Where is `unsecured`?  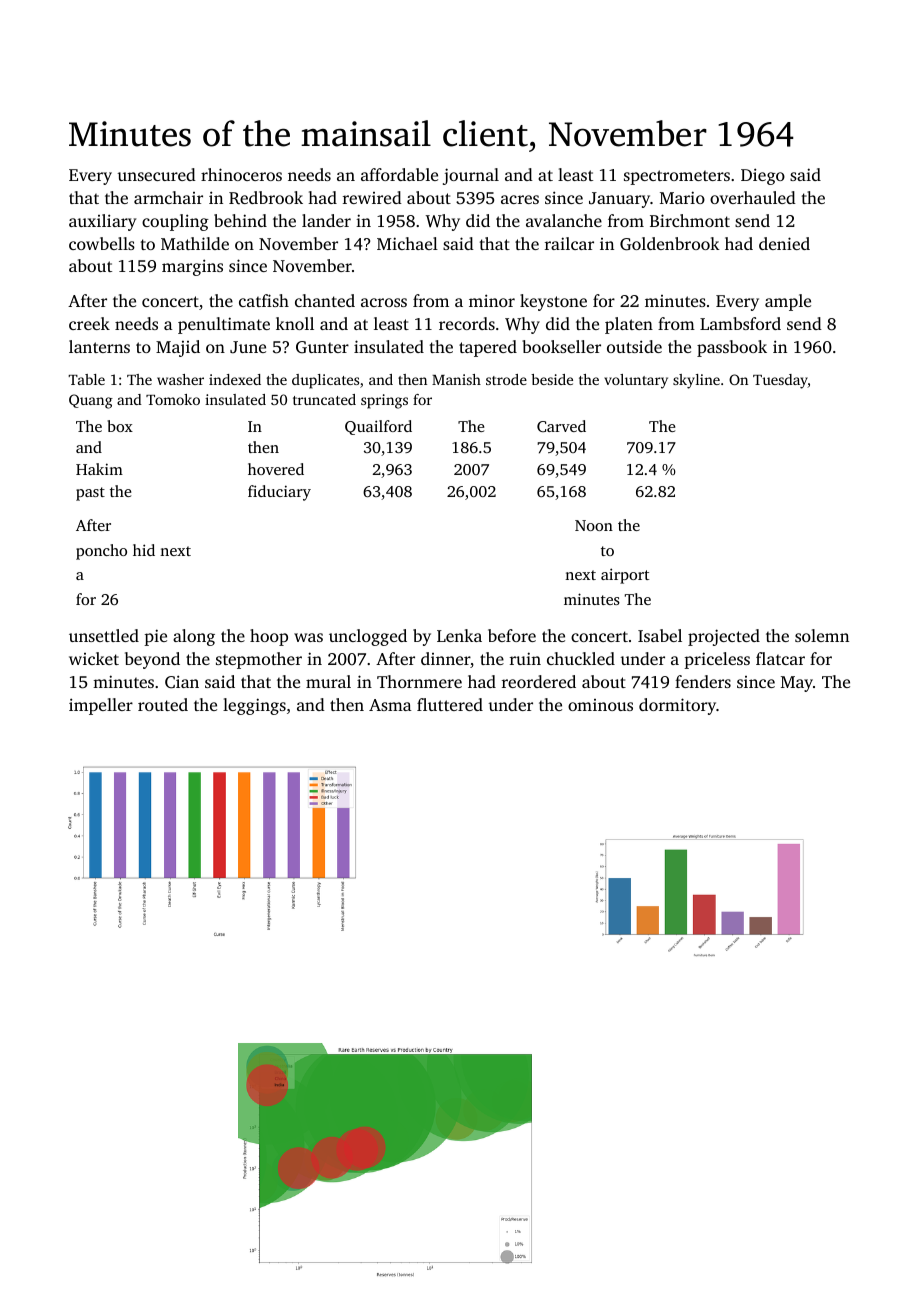 unsecured is located at coordinates (157, 174).
